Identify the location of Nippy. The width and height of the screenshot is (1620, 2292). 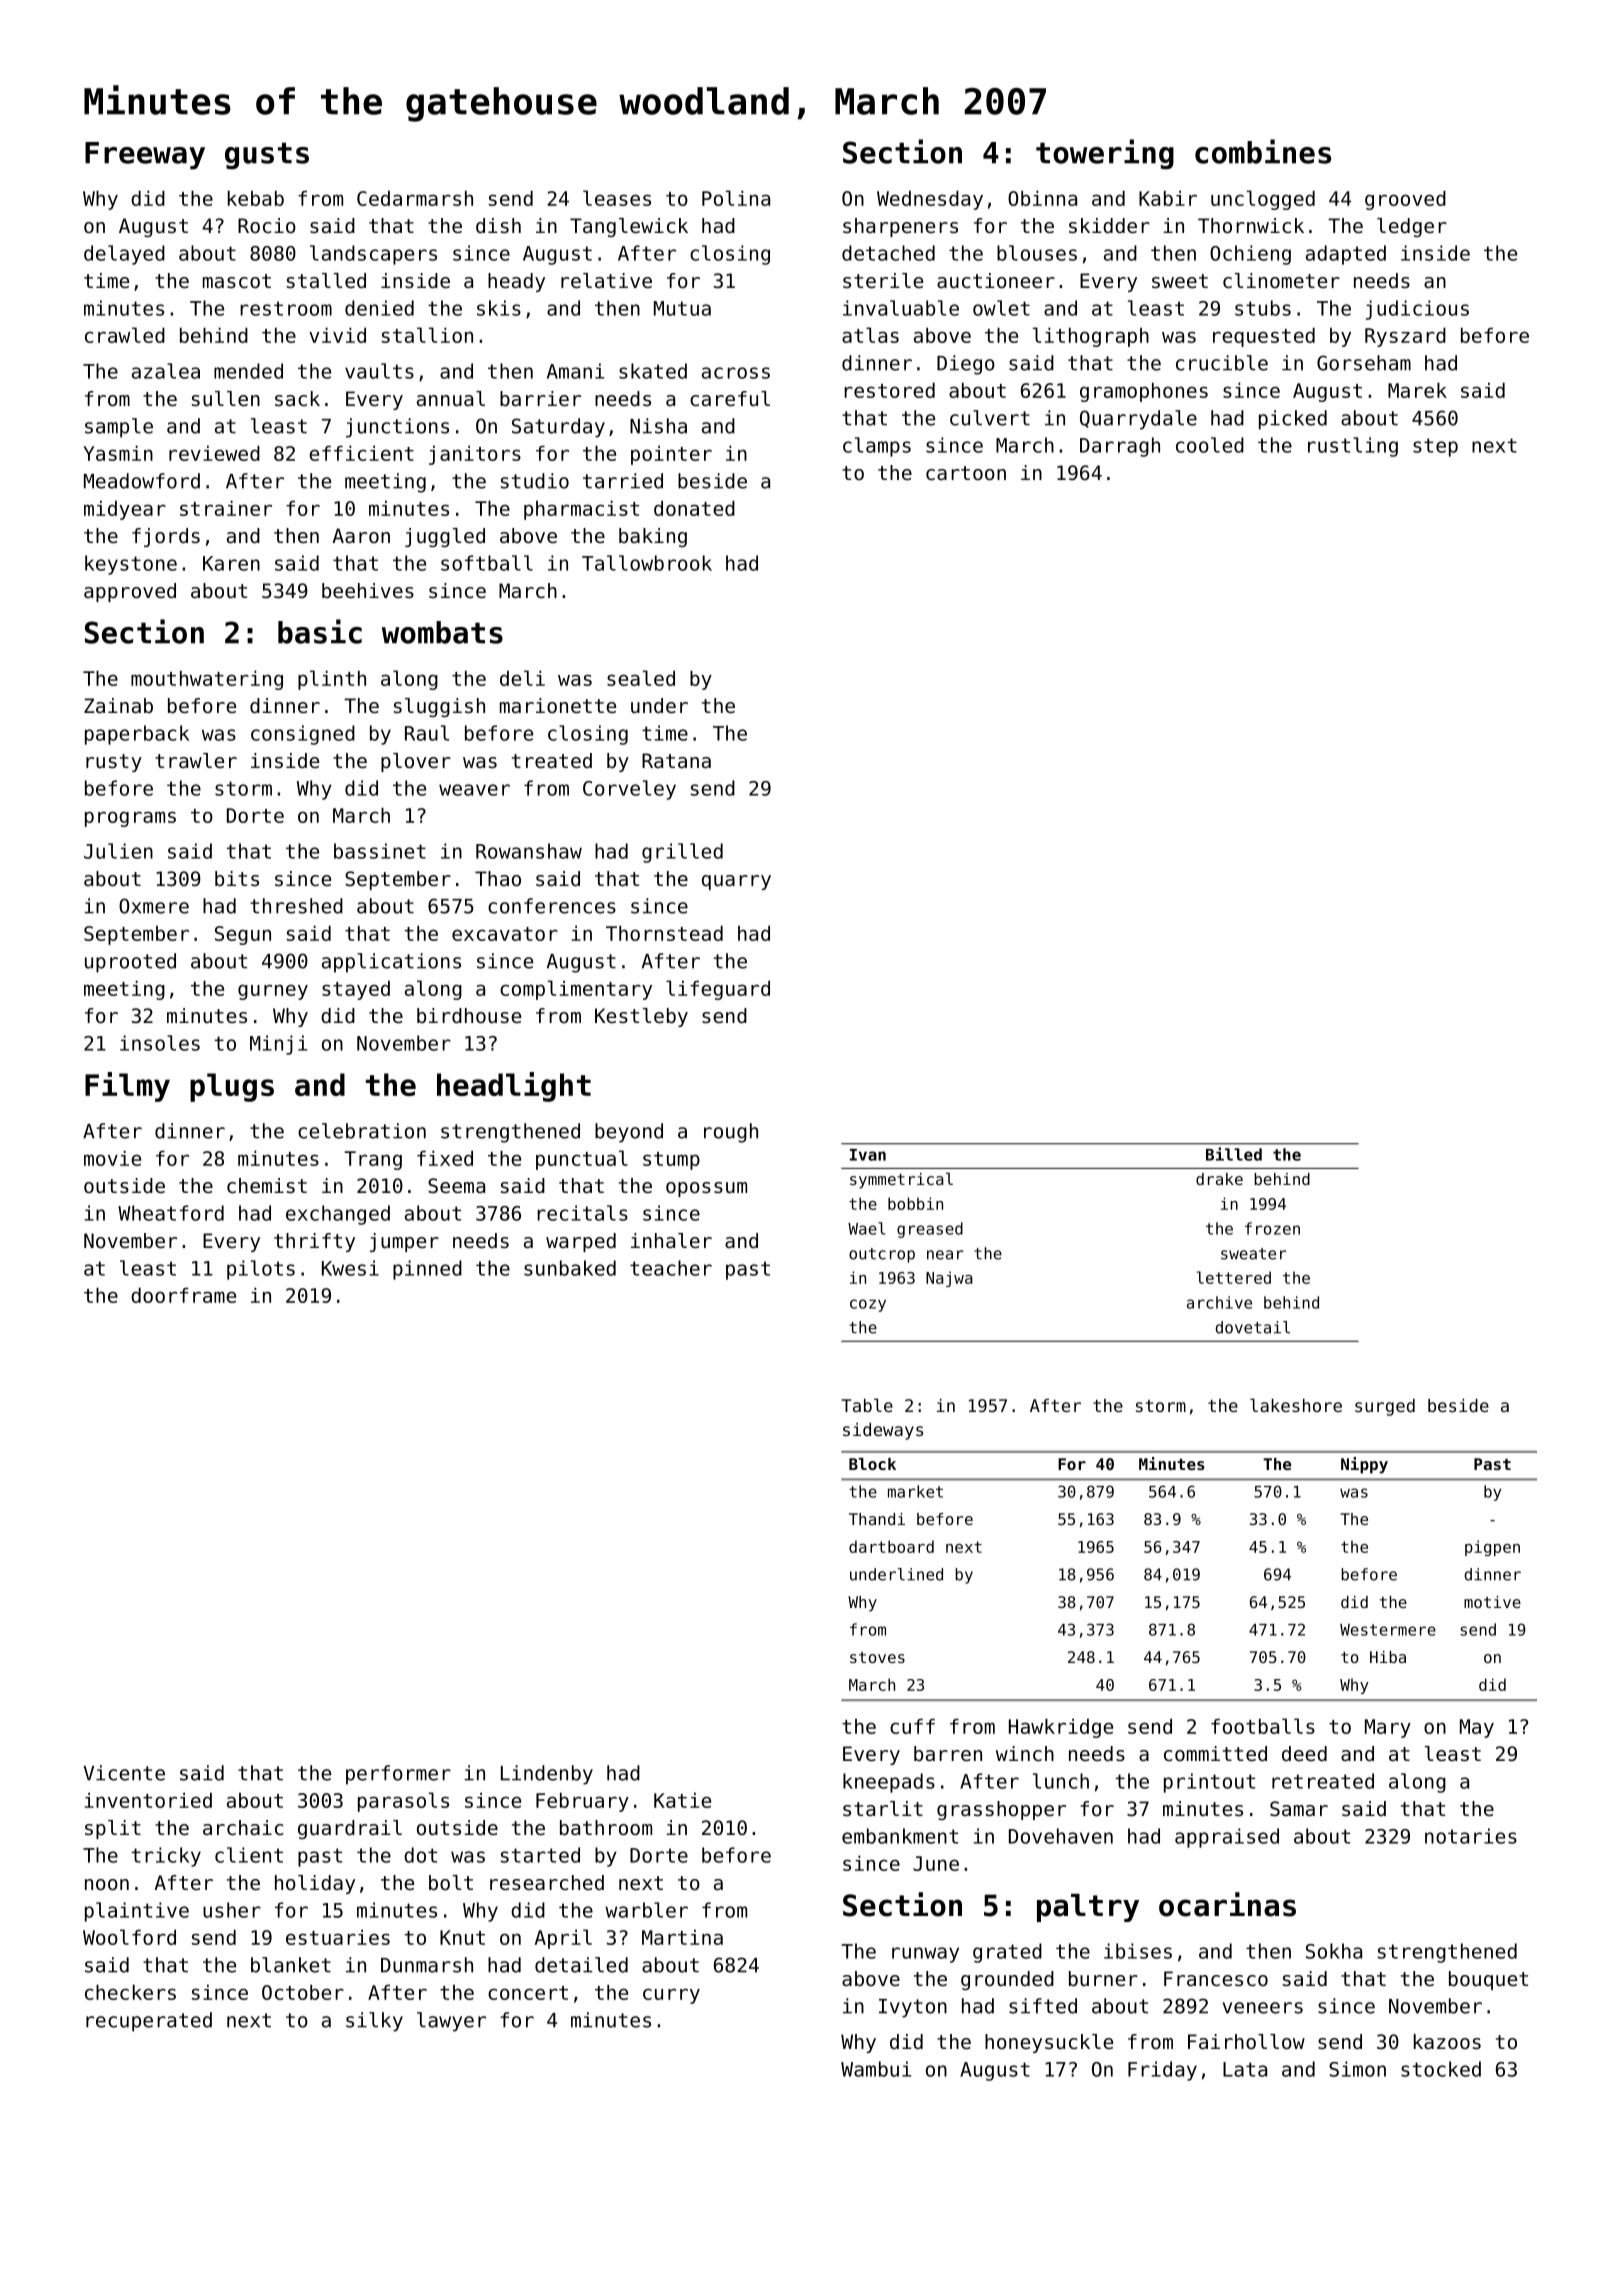
(1364, 1465).
